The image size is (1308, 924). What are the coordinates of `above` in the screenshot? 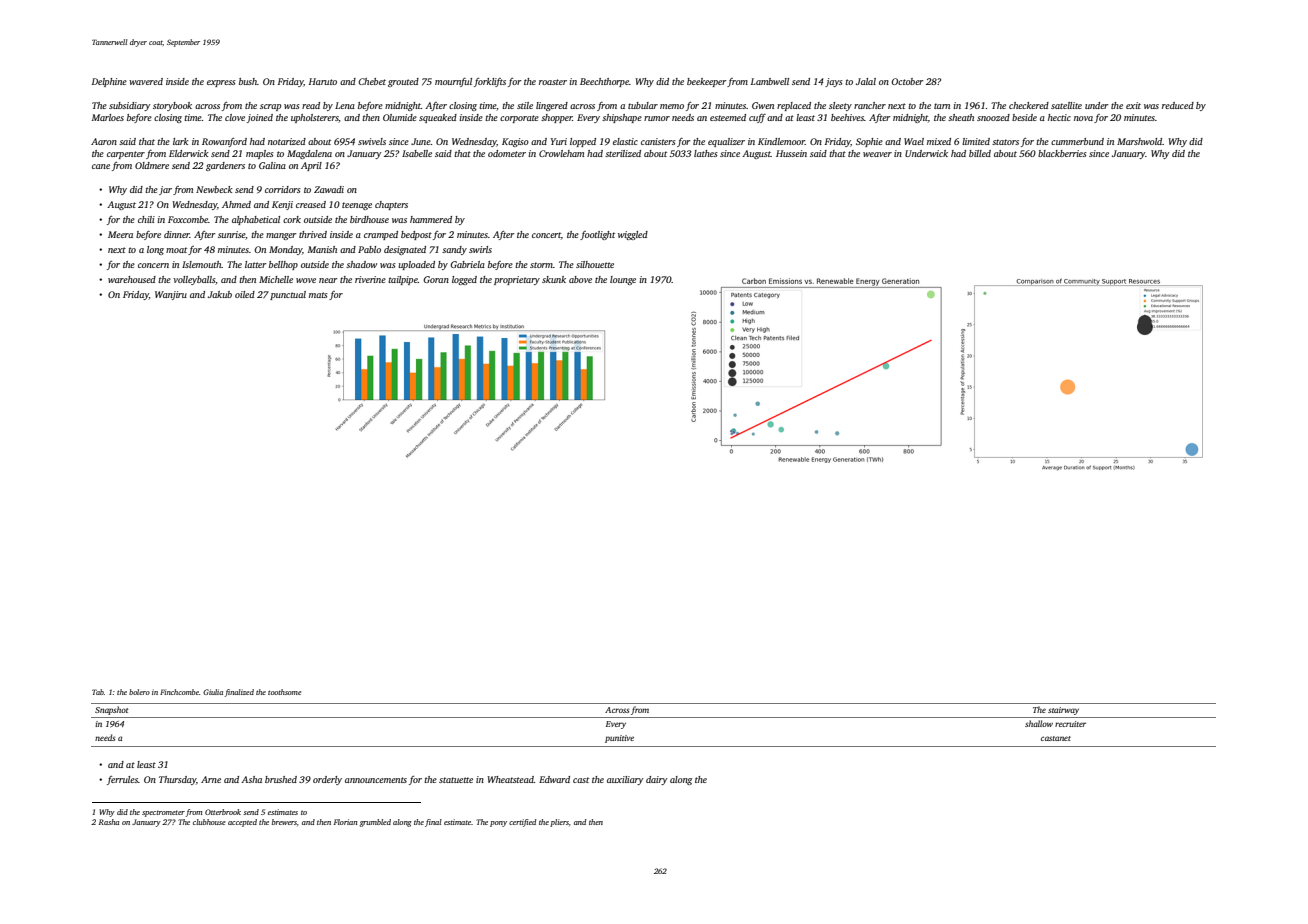 It's located at (580, 279).
